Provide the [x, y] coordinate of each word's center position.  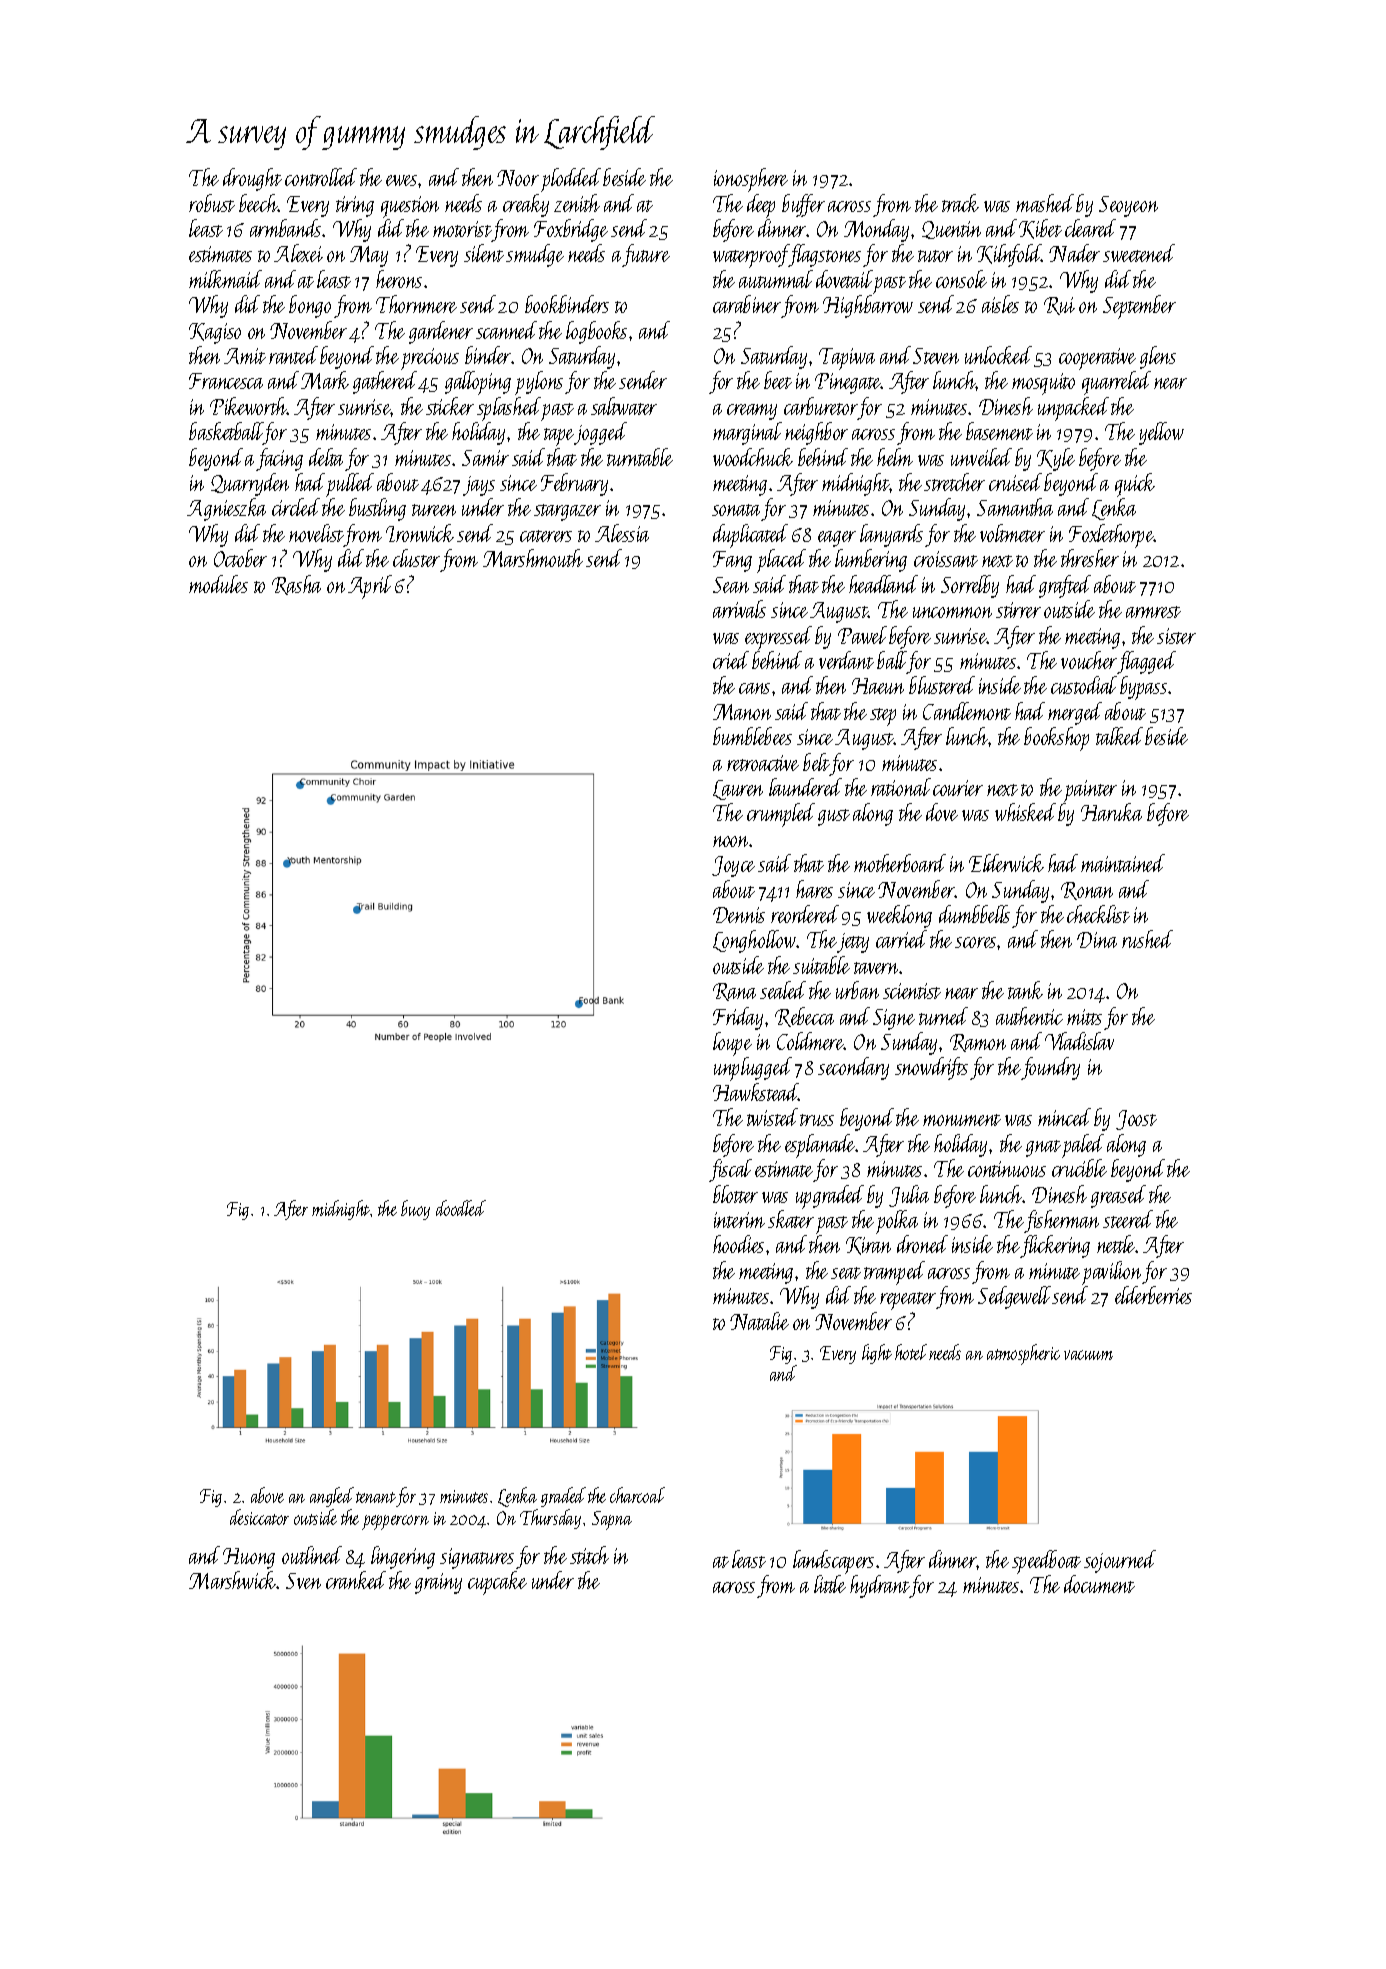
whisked [1025, 812]
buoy [415, 1210]
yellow [1161, 433]
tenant [376, 1497]
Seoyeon [1128, 206]
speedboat [1046, 1562]
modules [218, 584]
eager [837, 539]
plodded [571, 180]
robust [212, 203]
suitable [821, 965]
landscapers [833, 1562]
